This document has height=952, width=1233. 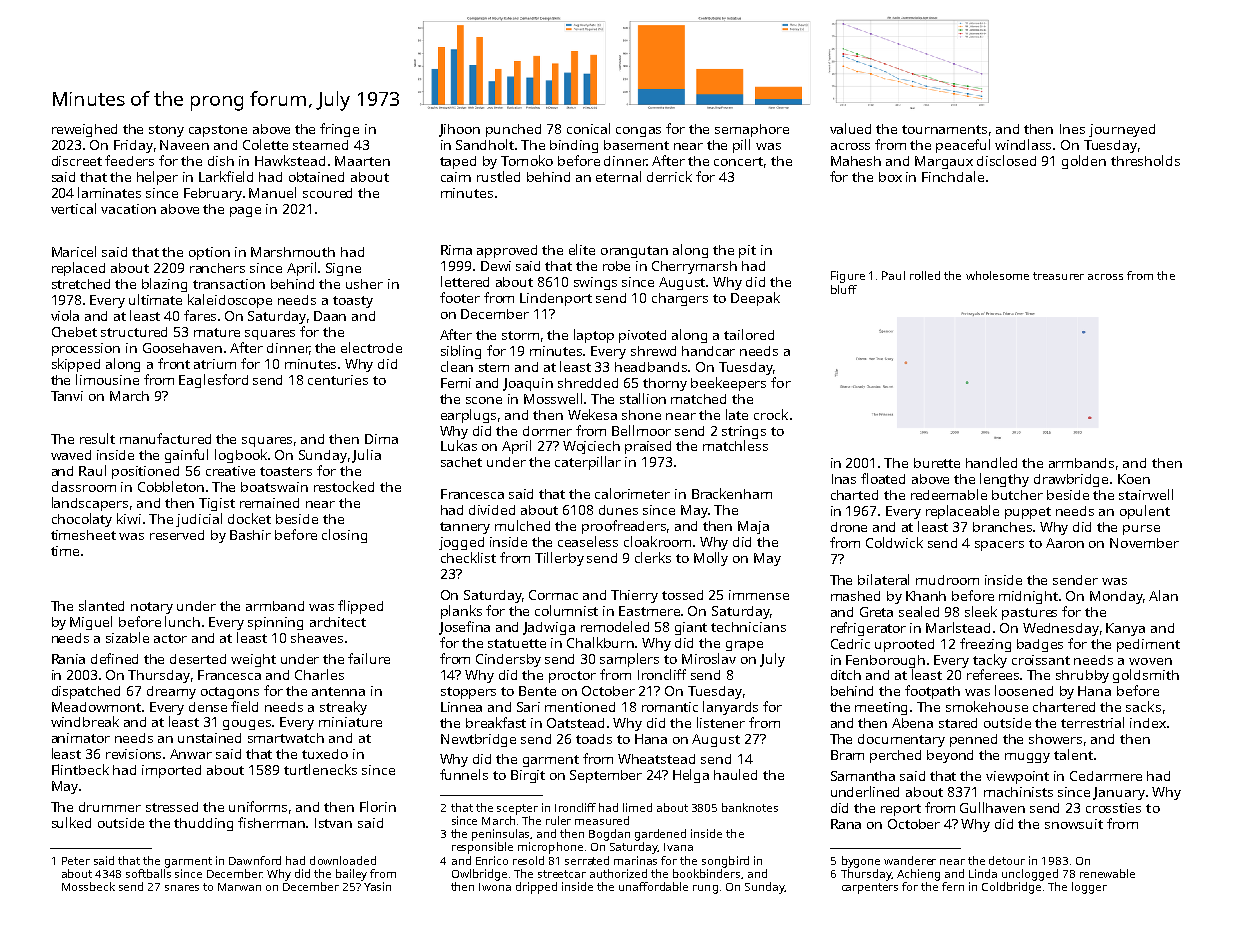 What do you see at coordinates (1084, 162) in the document?
I see `golden` at bounding box center [1084, 162].
